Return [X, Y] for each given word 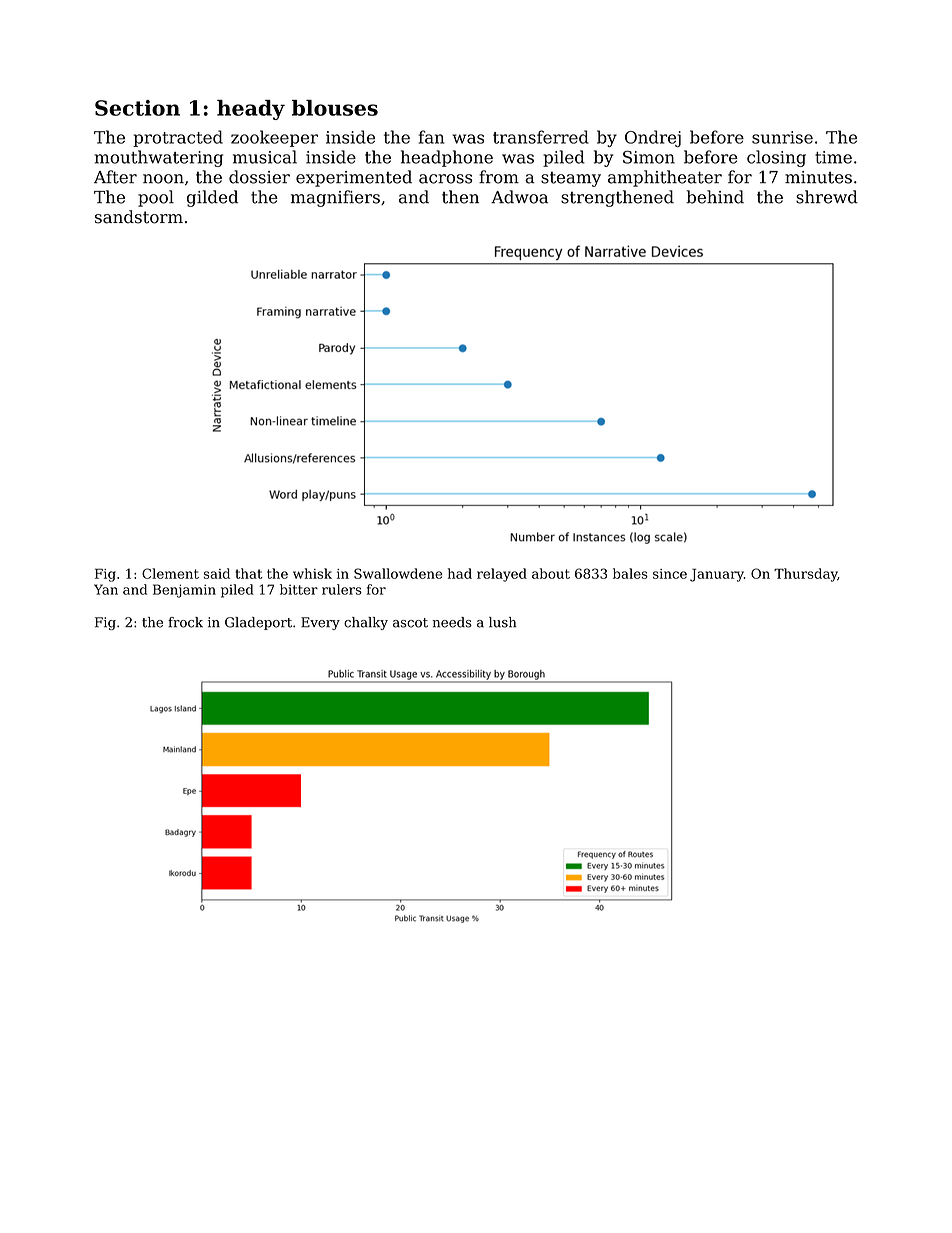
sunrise [782, 137]
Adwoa [519, 197]
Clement [170, 573]
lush [502, 622]
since [670, 574]
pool [156, 198]
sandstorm [139, 217]
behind [715, 197]
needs [452, 622]
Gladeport [258, 623]
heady [251, 110]
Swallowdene [398, 573]
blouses [335, 108]
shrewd [827, 197]
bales [630, 573]
